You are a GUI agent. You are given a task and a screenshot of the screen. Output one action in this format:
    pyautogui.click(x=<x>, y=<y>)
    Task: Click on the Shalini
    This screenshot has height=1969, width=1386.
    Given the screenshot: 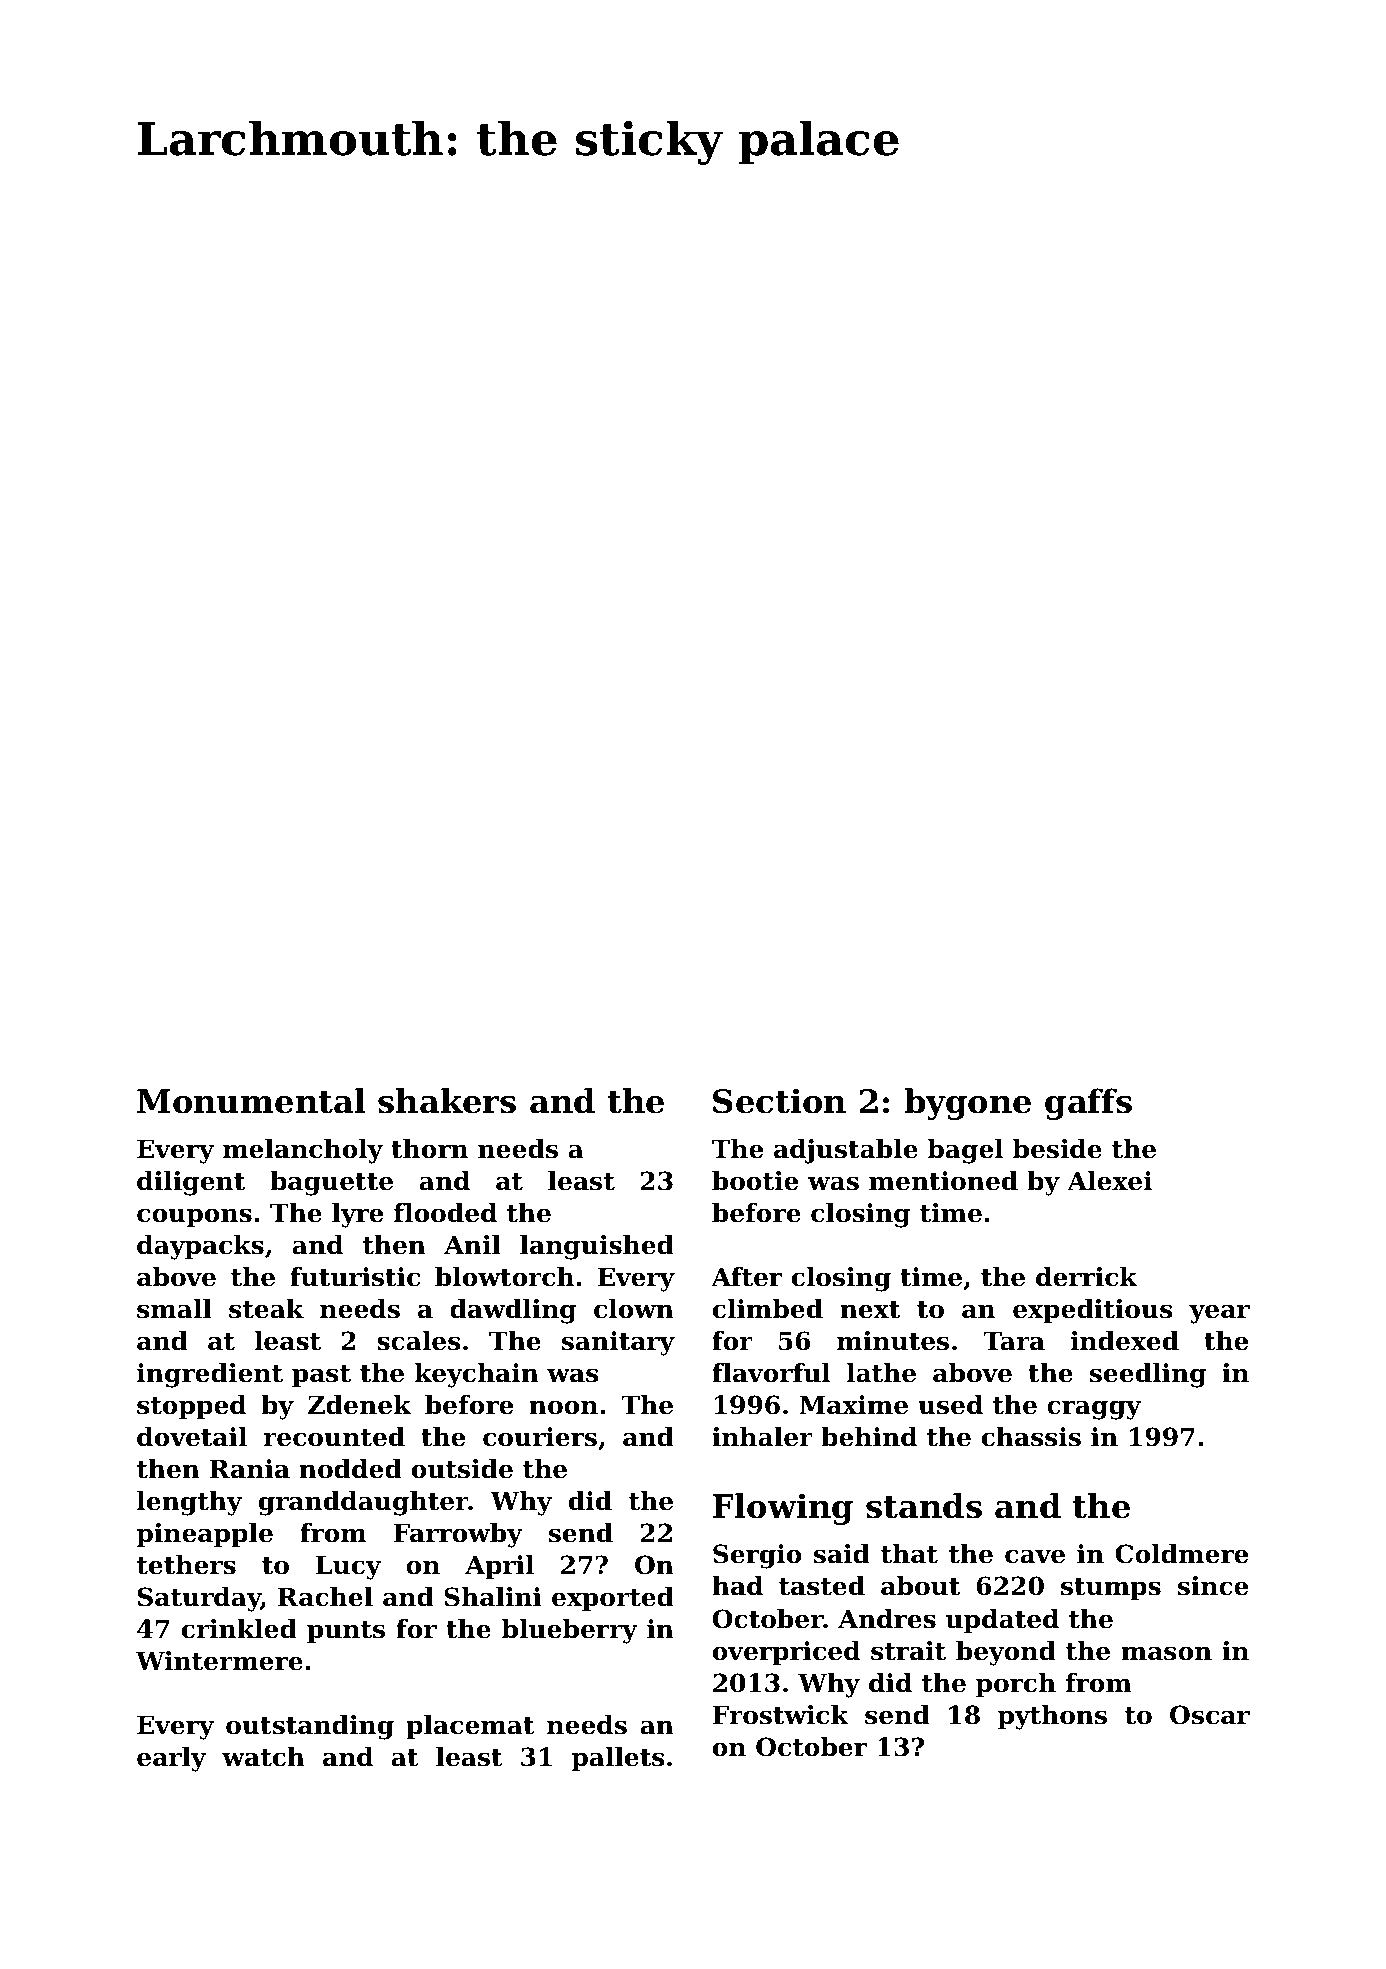 What is the action you would take?
    pyautogui.click(x=493, y=1597)
